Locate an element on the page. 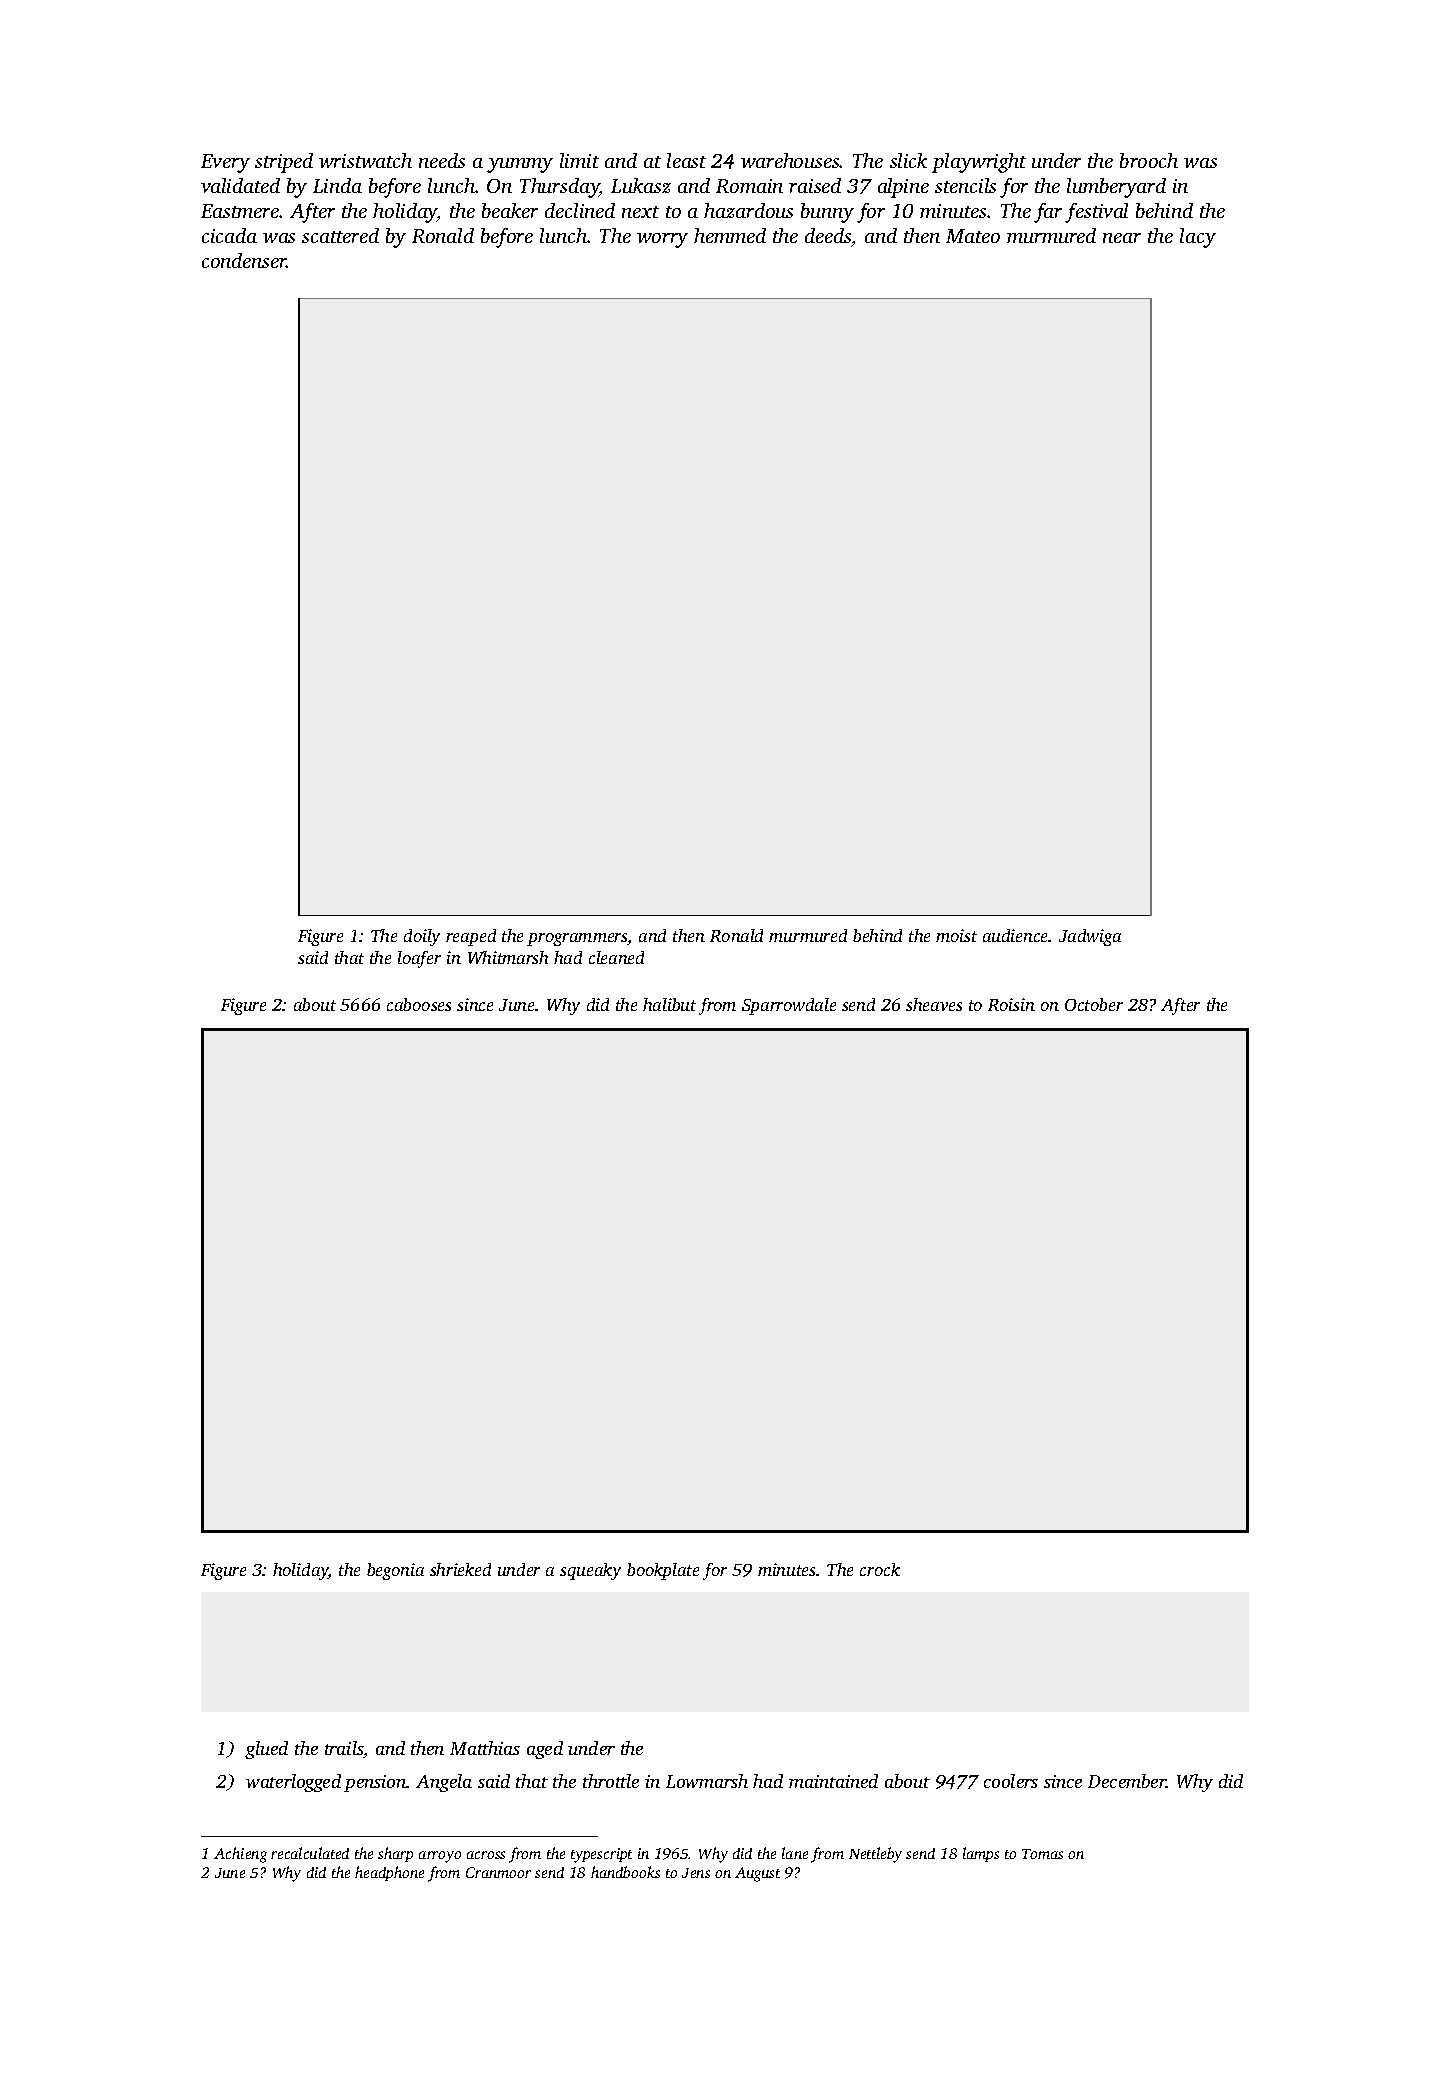  Sparrowdale is located at coordinates (789, 1006).
